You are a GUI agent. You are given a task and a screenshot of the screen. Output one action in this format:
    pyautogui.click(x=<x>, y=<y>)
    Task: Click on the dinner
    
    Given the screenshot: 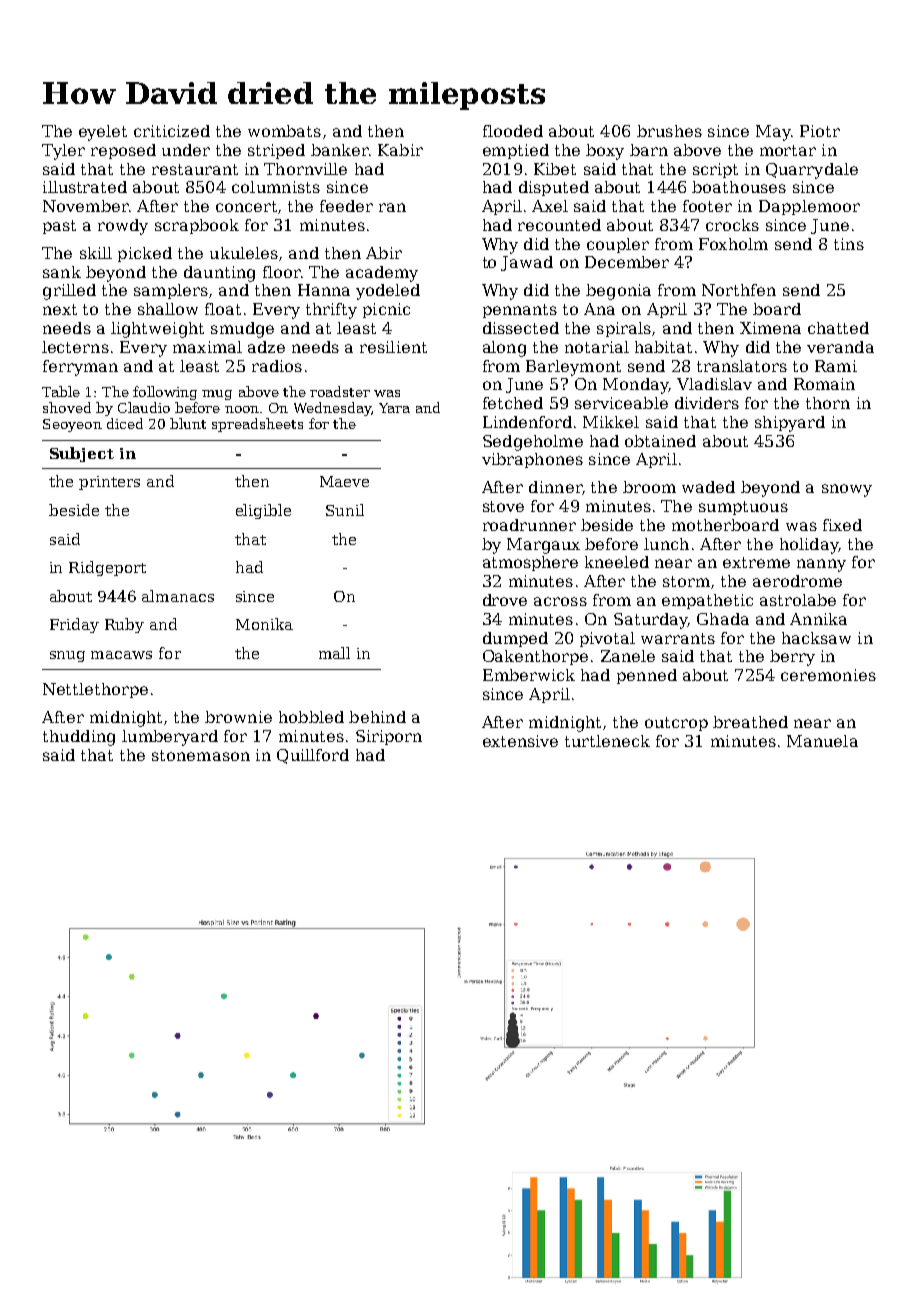 What is the action you would take?
    pyautogui.click(x=555, y=487)
